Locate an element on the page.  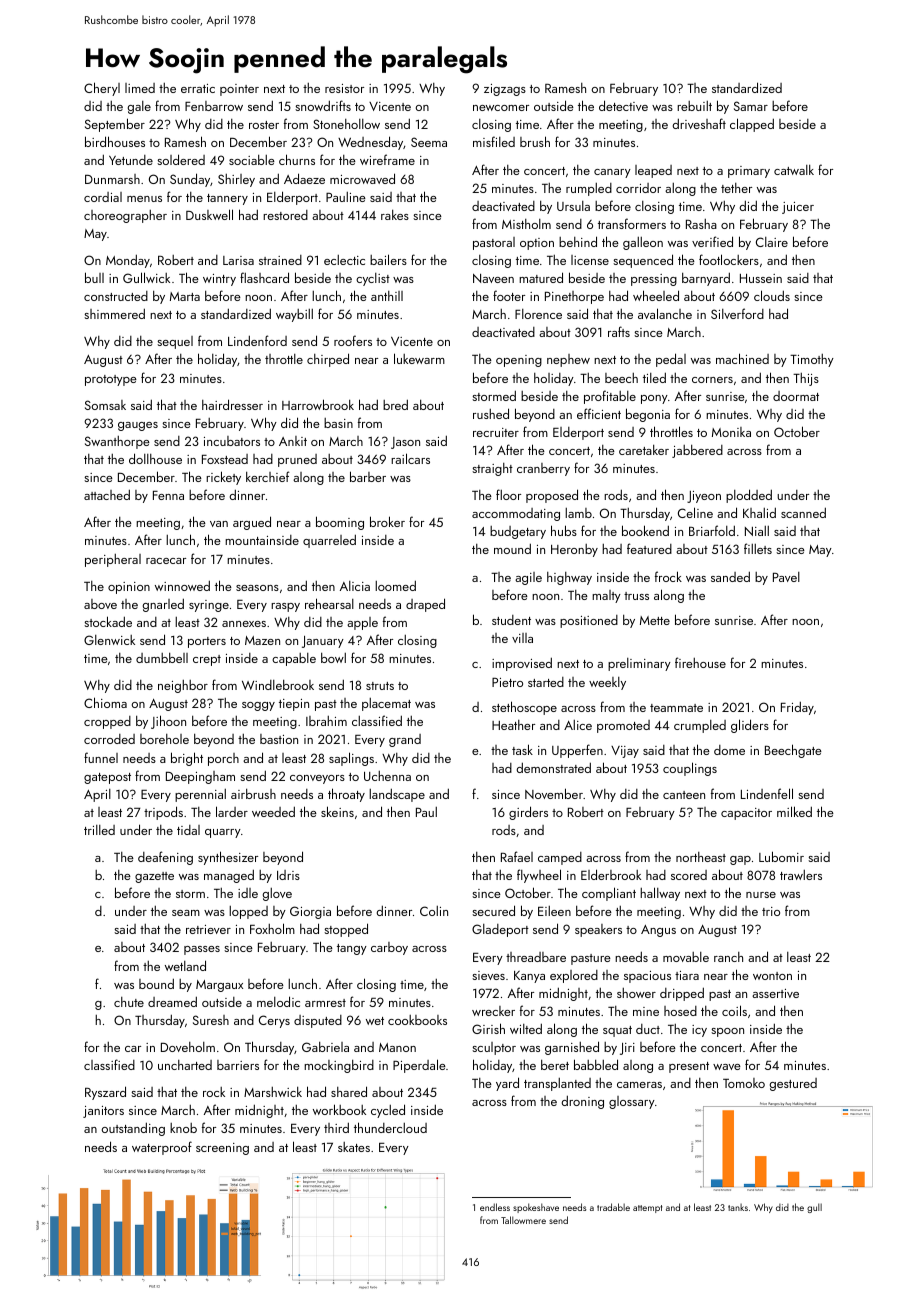
tangy is located at coordinates (352, 949).
